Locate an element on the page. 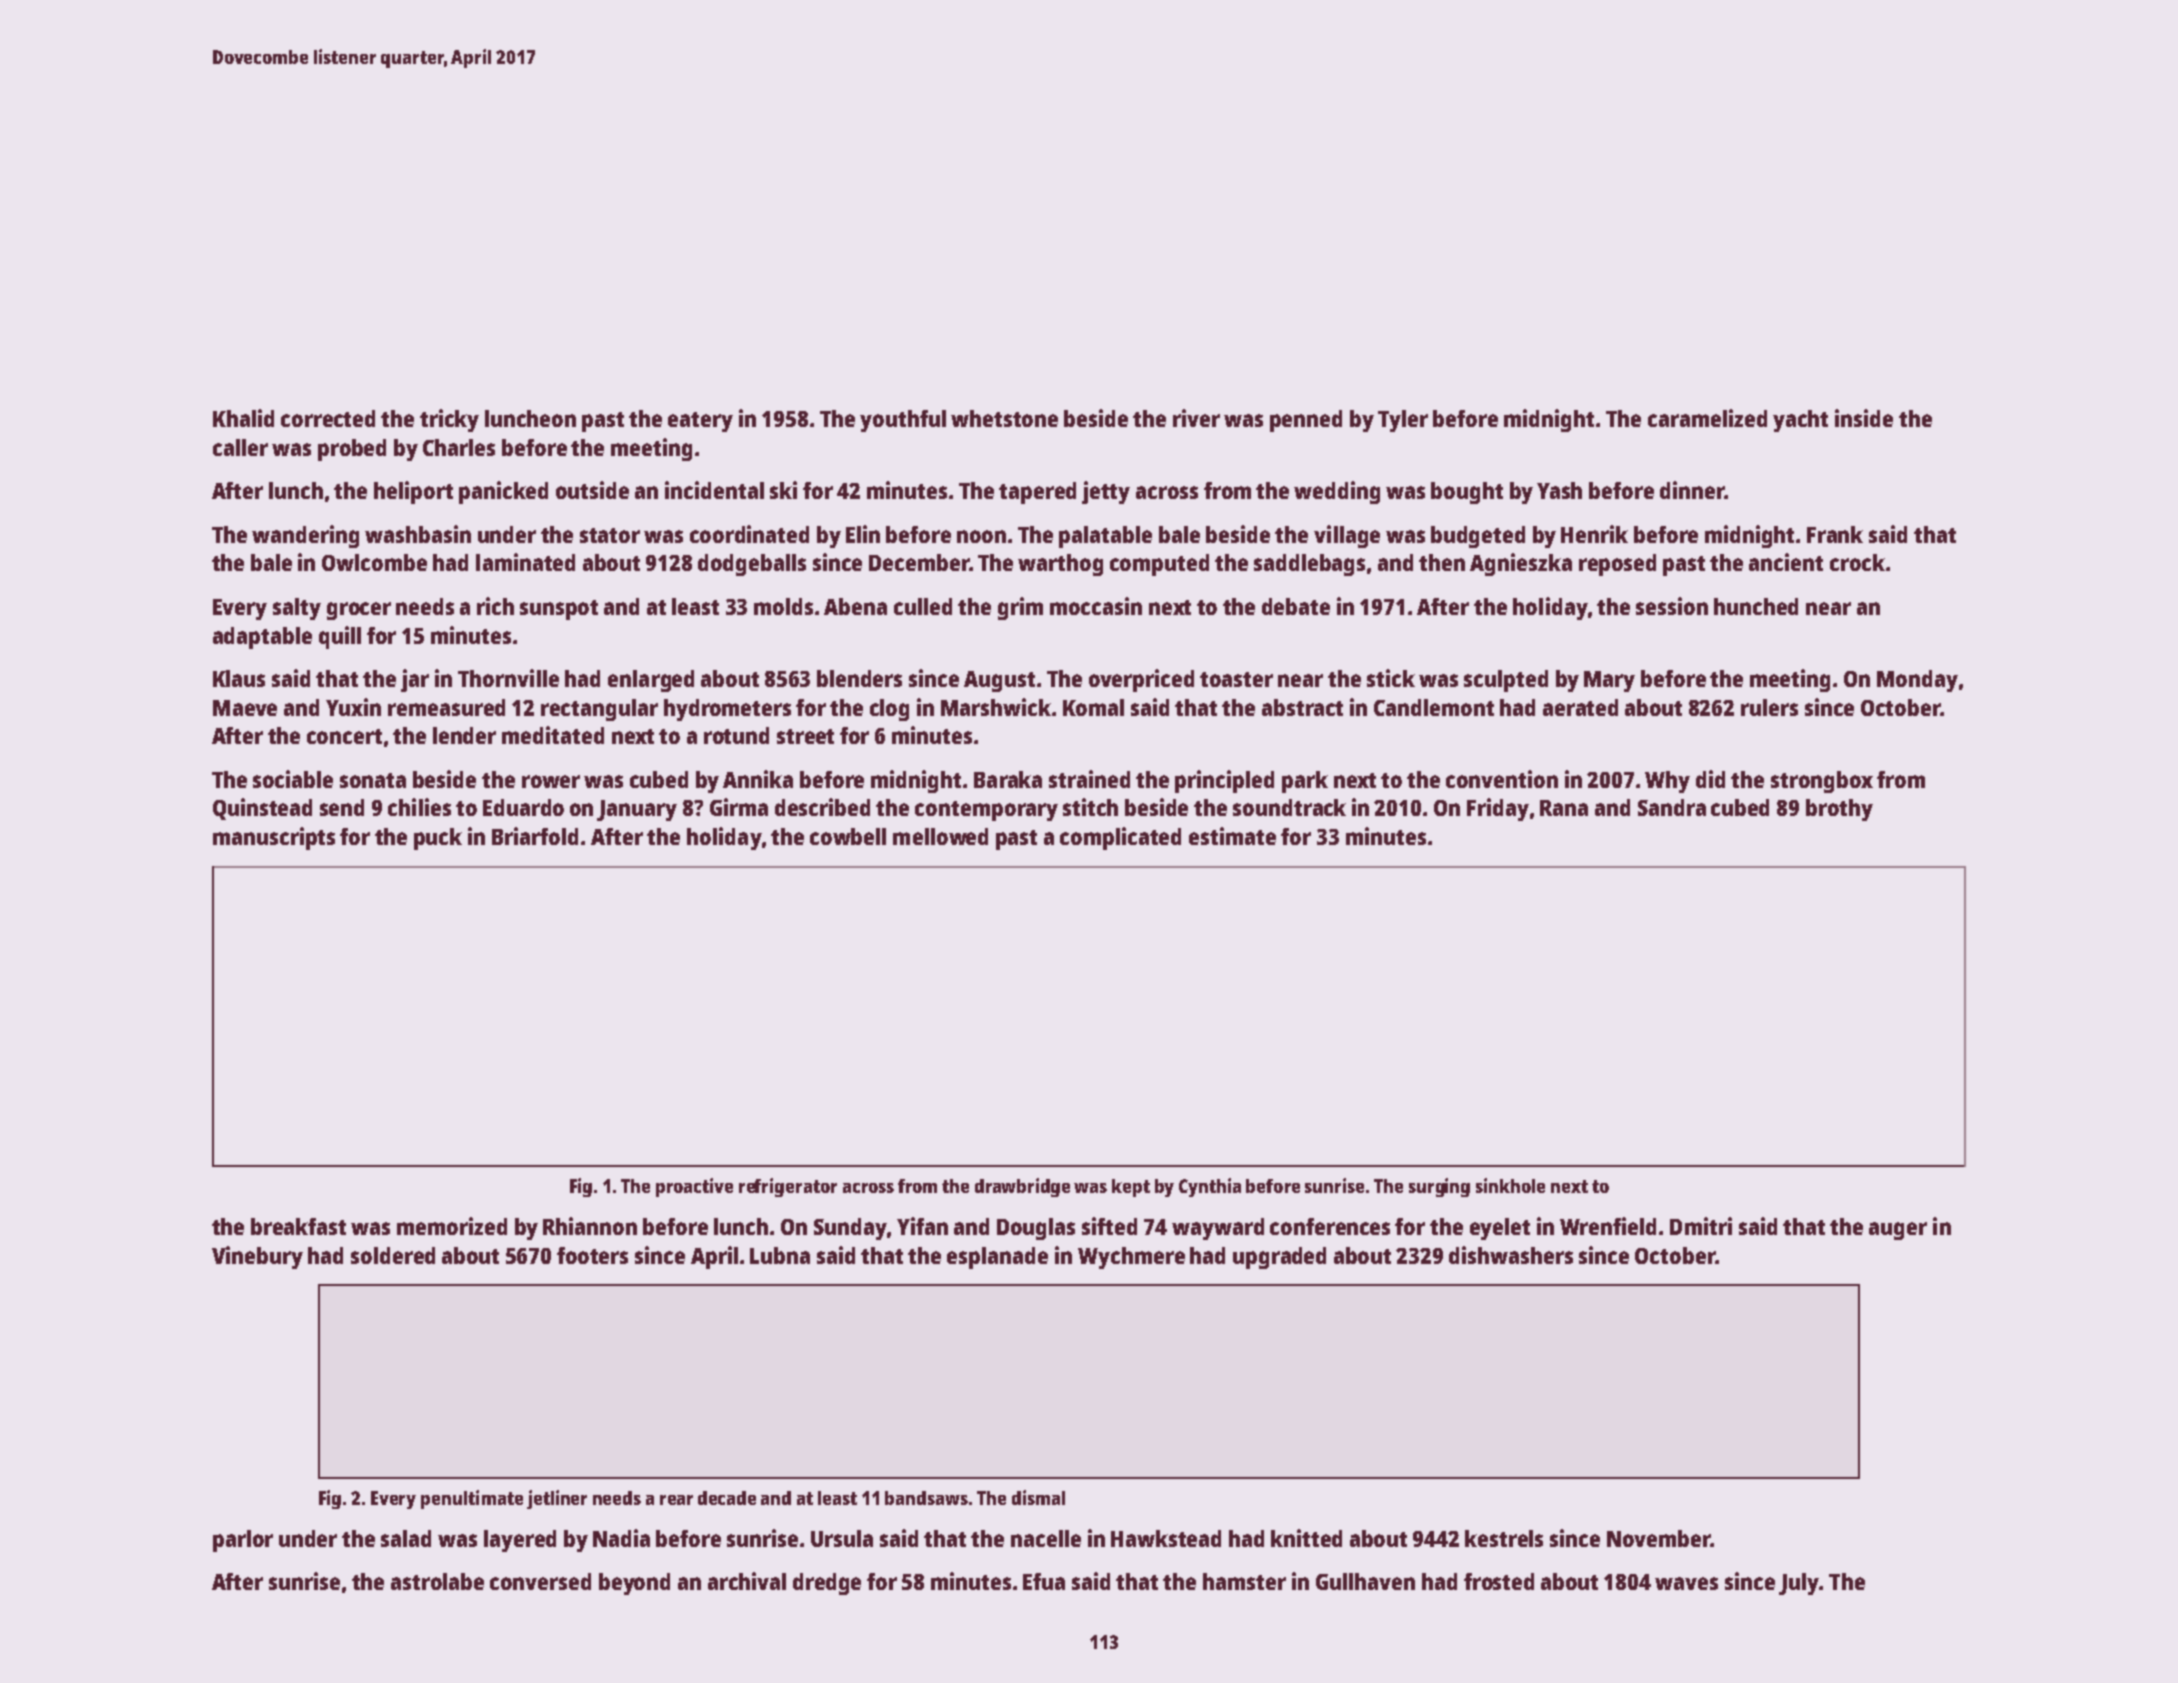 The width and height of the document is (2178, 1683). Why is located at coordinates (1667, 782).
